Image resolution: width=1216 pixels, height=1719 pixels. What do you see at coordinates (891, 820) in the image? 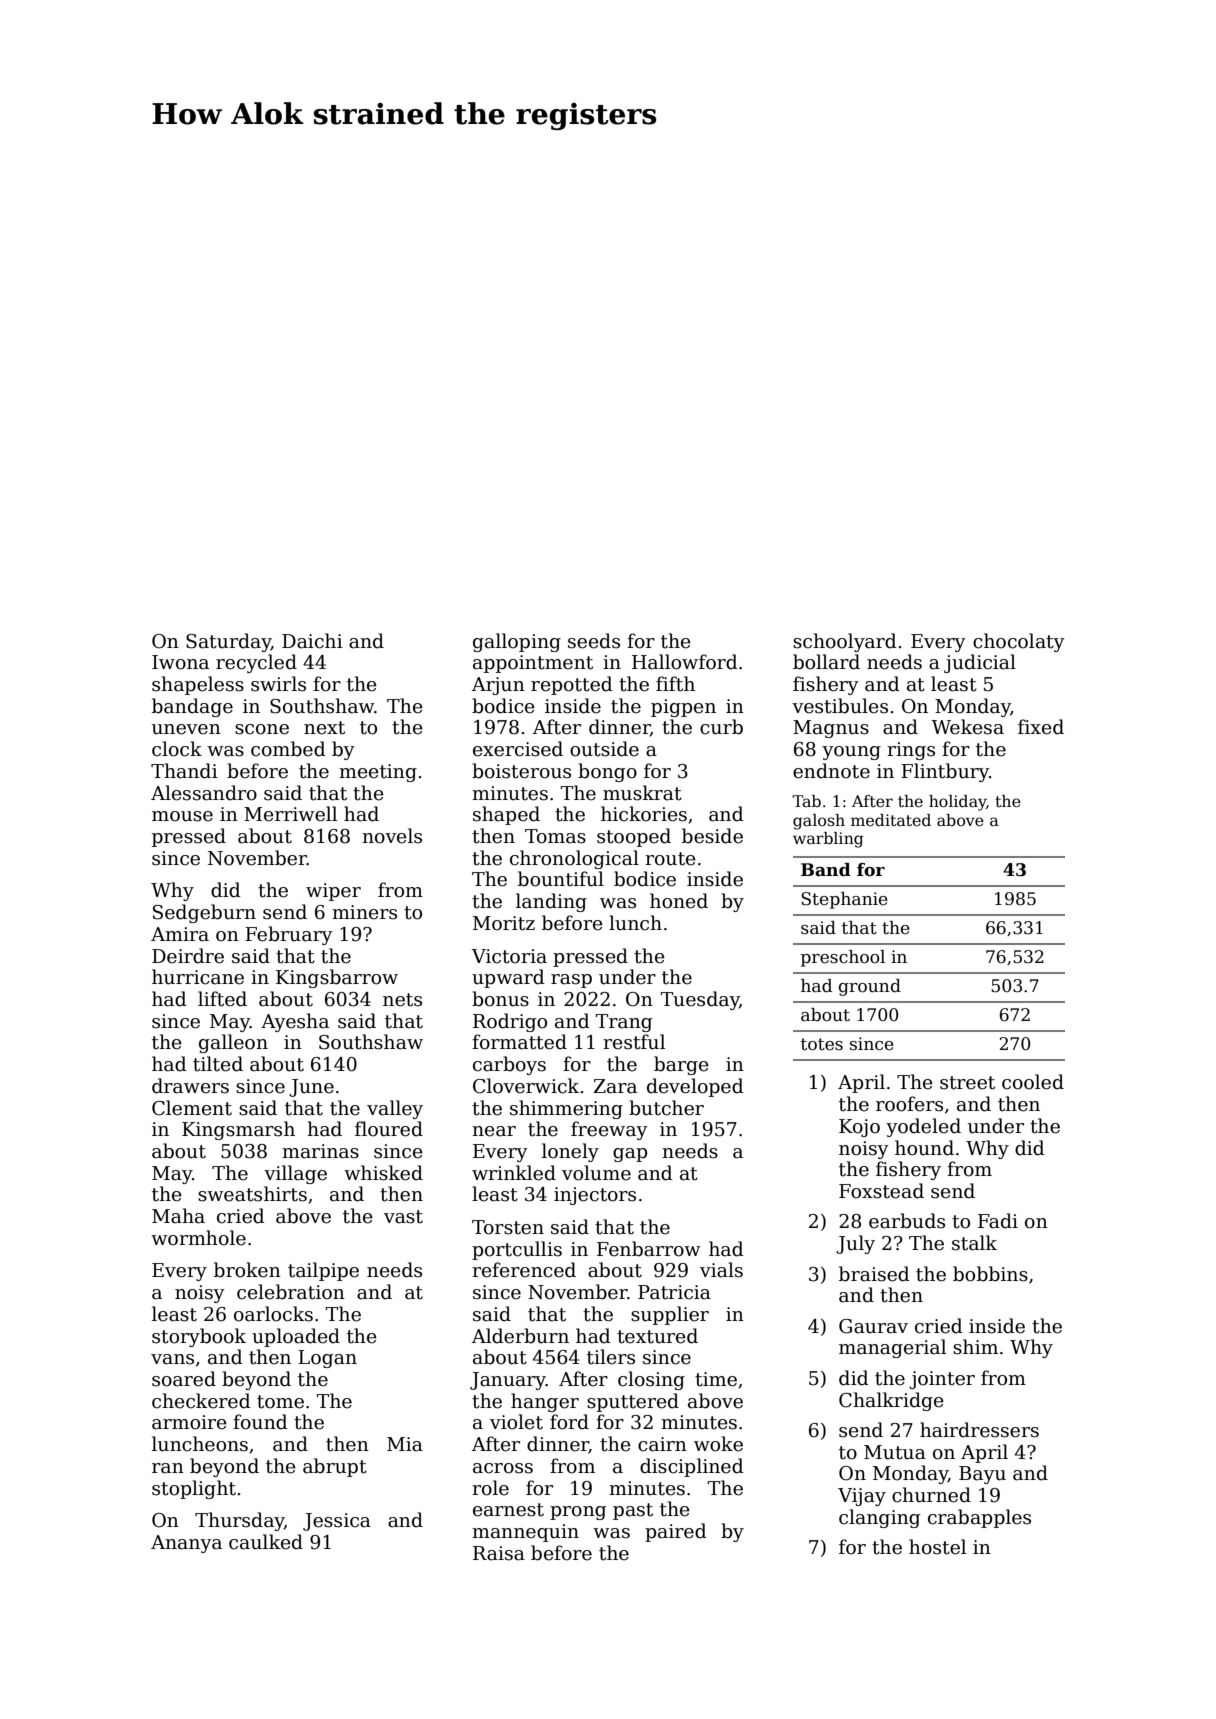
I see `meditated` at bounding box center [891, 820].
